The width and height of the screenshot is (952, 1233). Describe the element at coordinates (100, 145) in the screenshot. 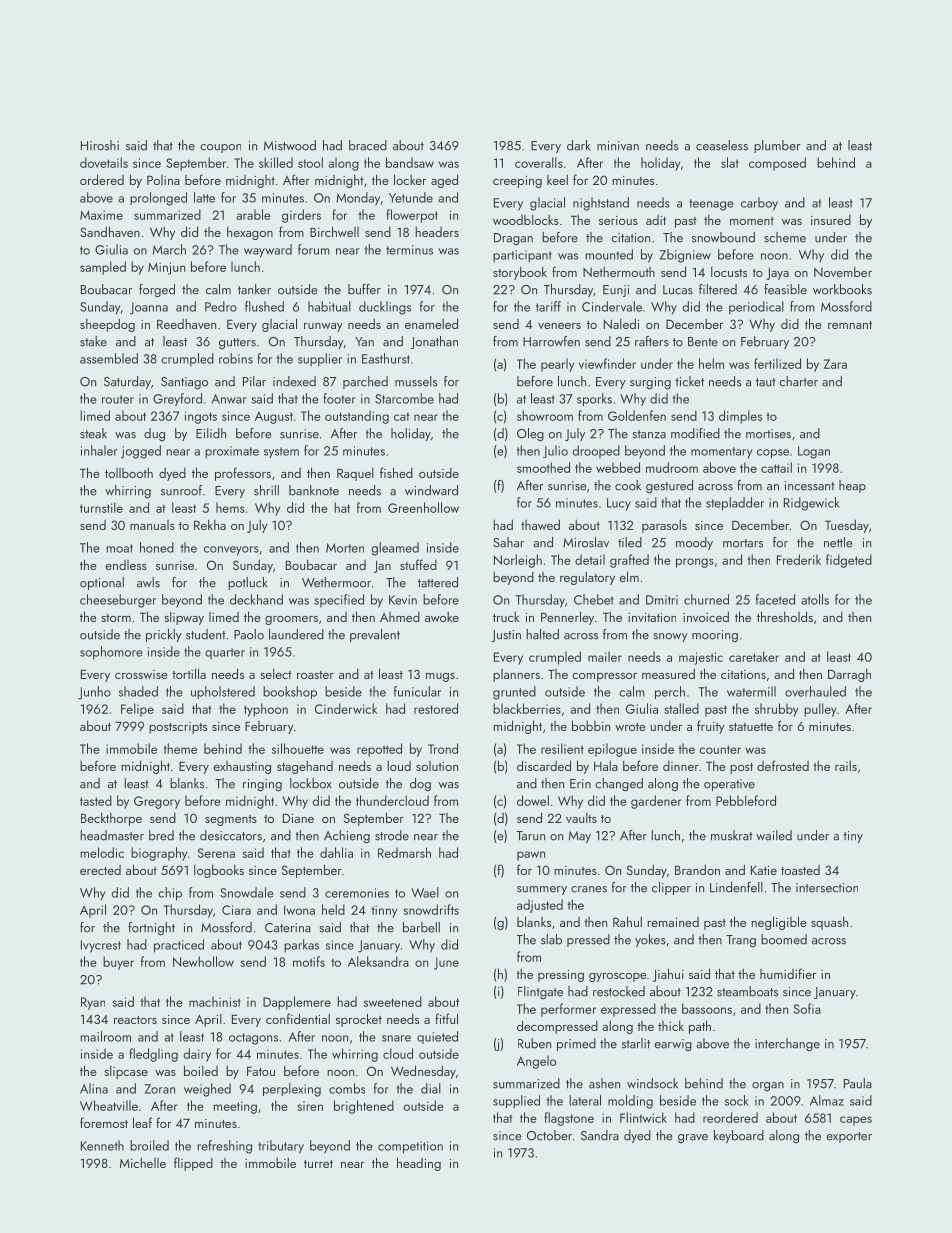

I see `Hiroshi` at that location.
